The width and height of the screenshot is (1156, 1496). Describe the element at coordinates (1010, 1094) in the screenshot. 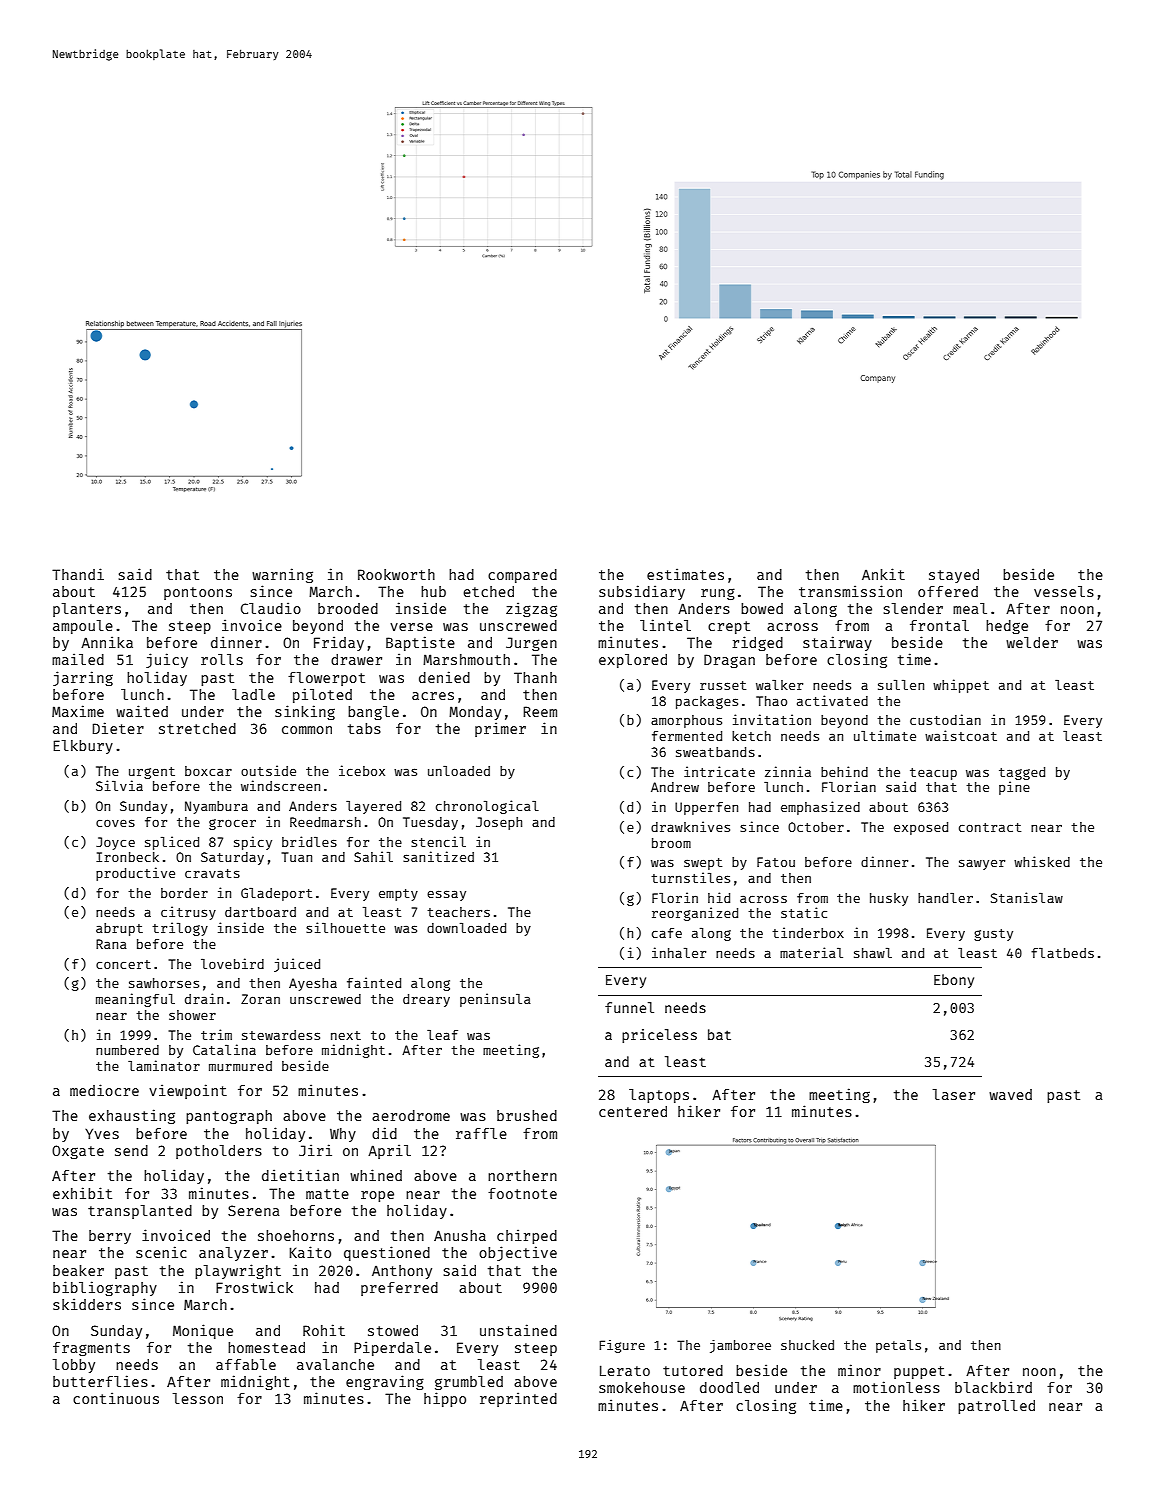

I see `waved` at that location.
